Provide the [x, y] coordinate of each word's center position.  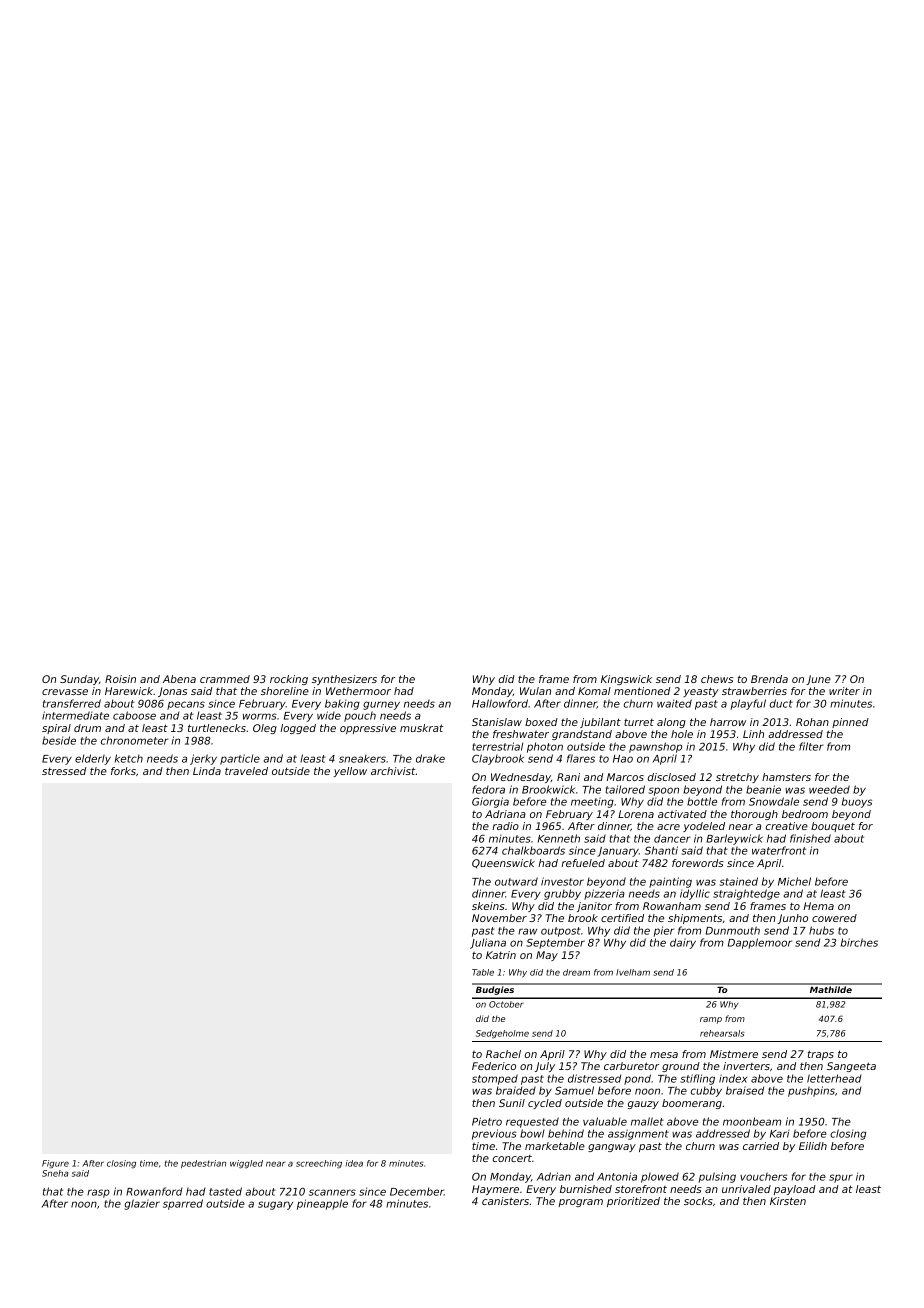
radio [505, 826]
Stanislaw [497, 722]
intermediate [75, 715]
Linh [753, 734]
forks [123, 771]
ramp [711, 1020]
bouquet [833, 827]
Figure [55, 1164]
